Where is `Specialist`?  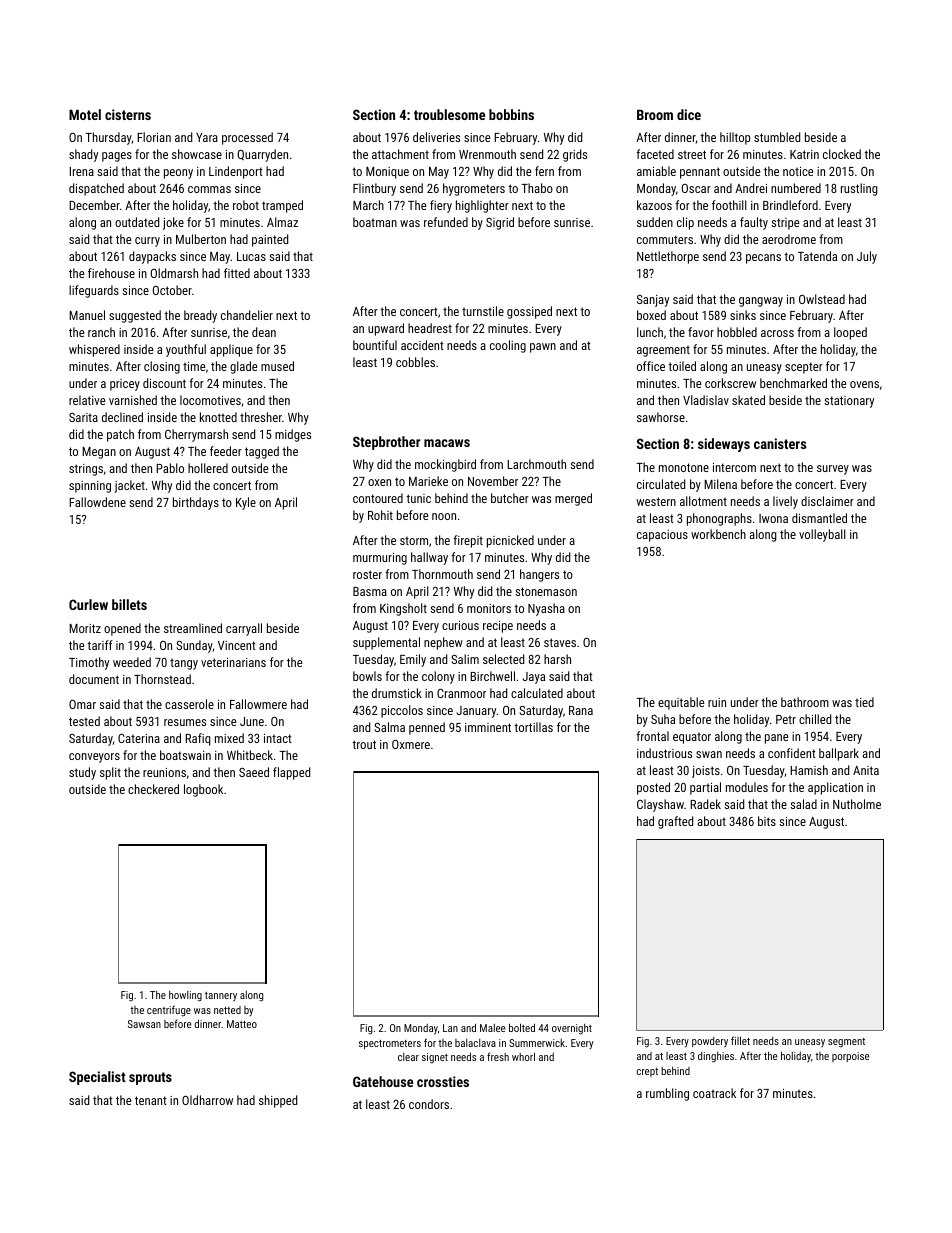
Specialist is located at coordinates (97, 1078).
